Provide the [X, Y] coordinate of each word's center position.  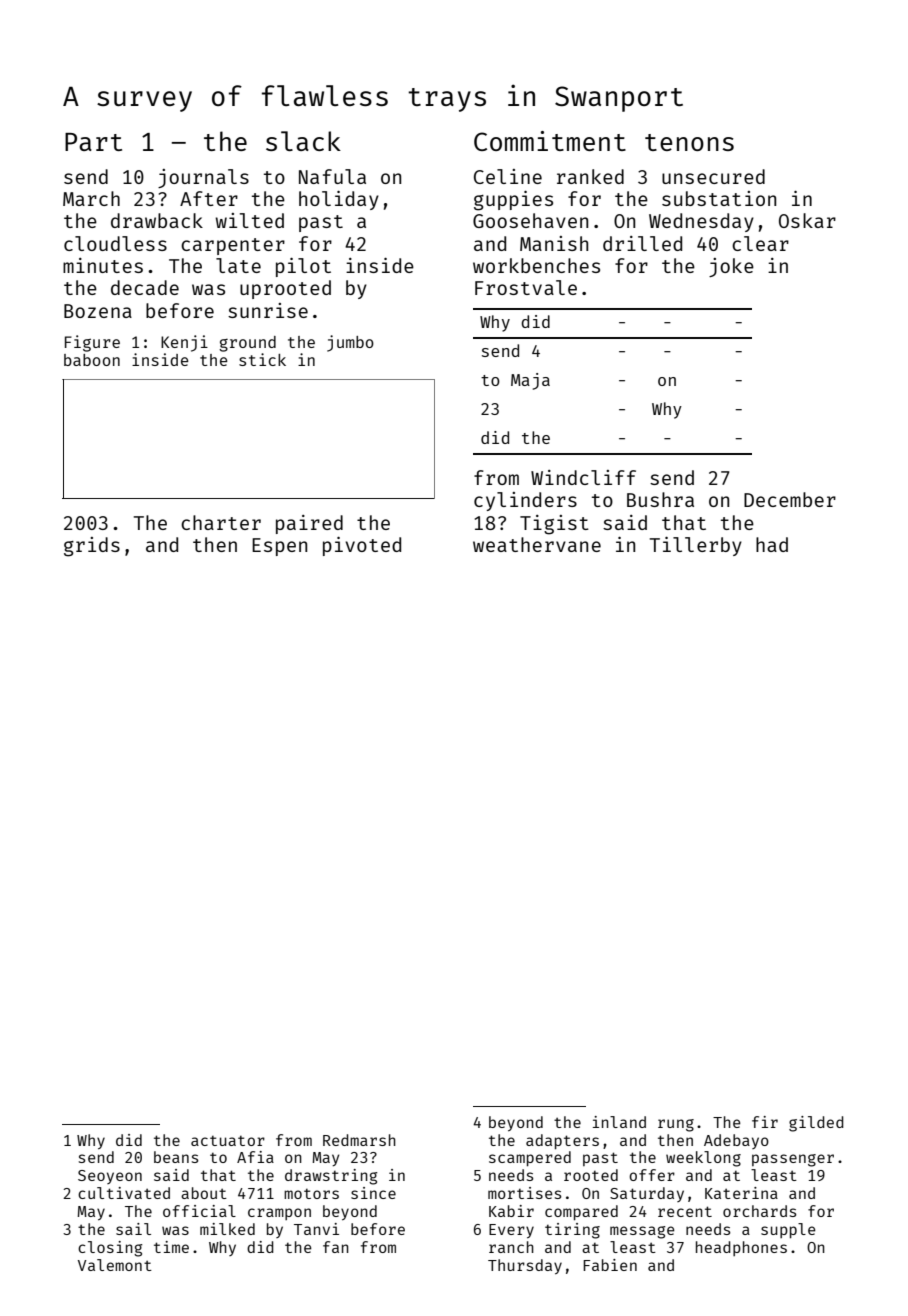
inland [619, 1122]
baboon [92, 360]
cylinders [525, 501]
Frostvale [526, 287]
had [772, 544]
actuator [228, 1141]
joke [731, 267]
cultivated [124, 1193]
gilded [816, 1124]
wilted [250, 220]
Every [511, 1231]
